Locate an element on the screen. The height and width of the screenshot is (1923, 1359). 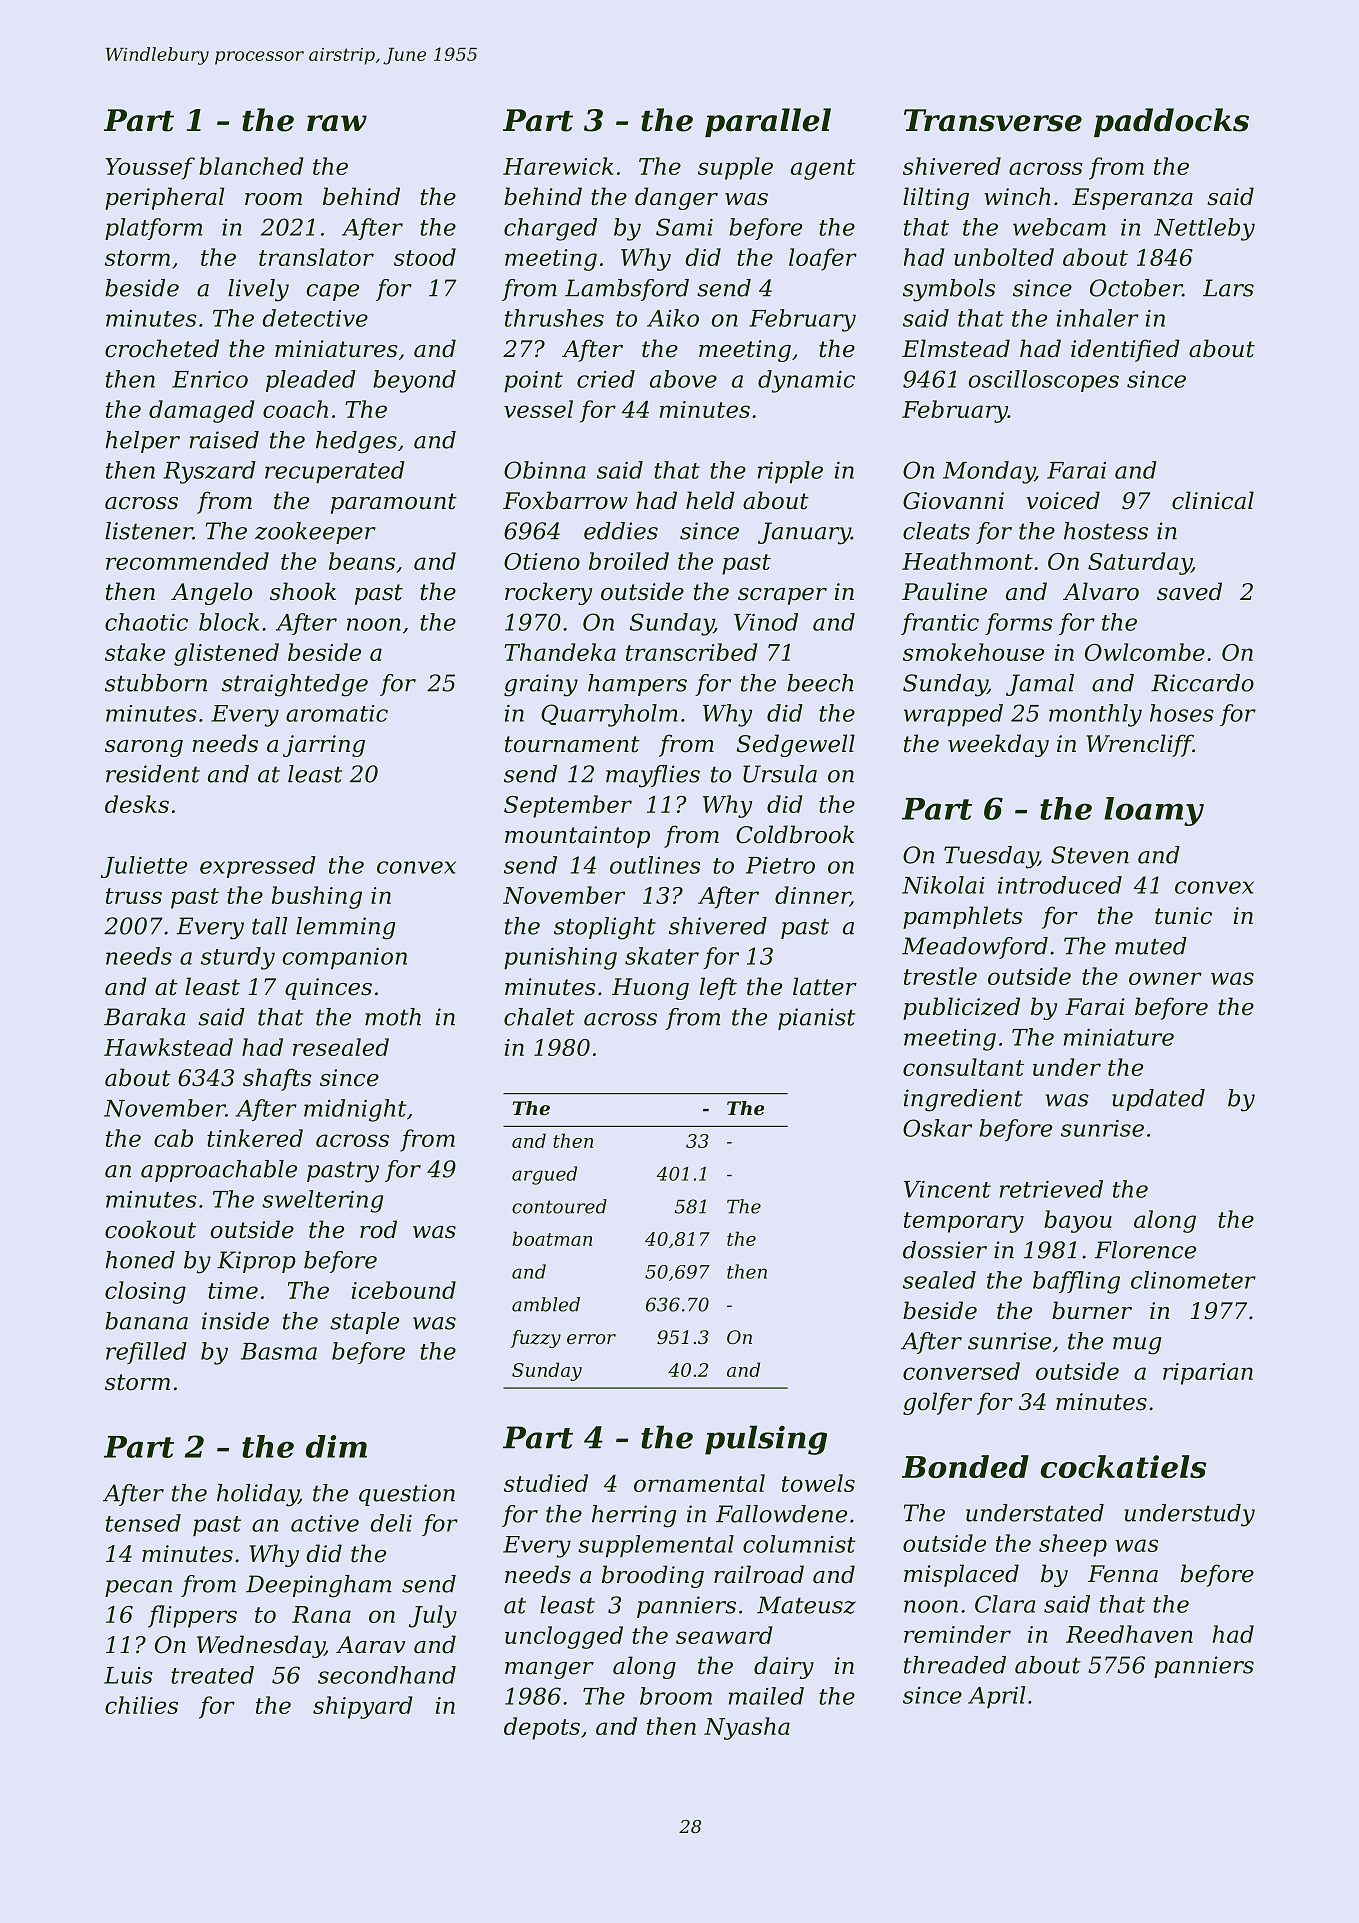
ingredient is located at coordinates (963, 1100).
